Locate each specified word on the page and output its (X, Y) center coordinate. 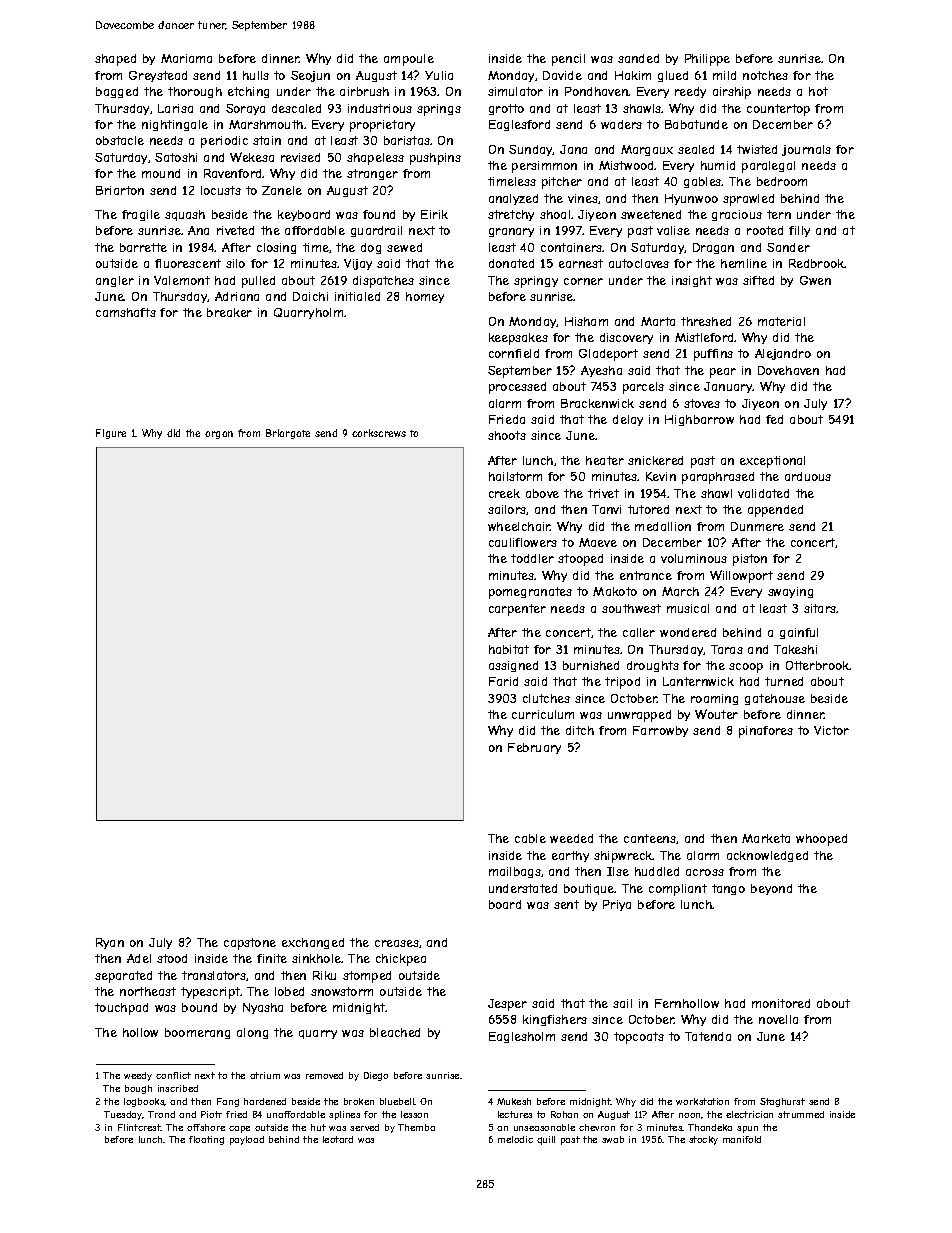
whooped (821, 840)
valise (673, 230)
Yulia (439, 75)
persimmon (544, 167)
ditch (580, 730)
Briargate (288, 434)
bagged (117, 92)
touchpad (121, 1009)
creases (397, 943)
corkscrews (379, 433)
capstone (250, 944)
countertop (778, 110)
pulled (258, 282)
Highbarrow (699, 420)
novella (778, 1019)
